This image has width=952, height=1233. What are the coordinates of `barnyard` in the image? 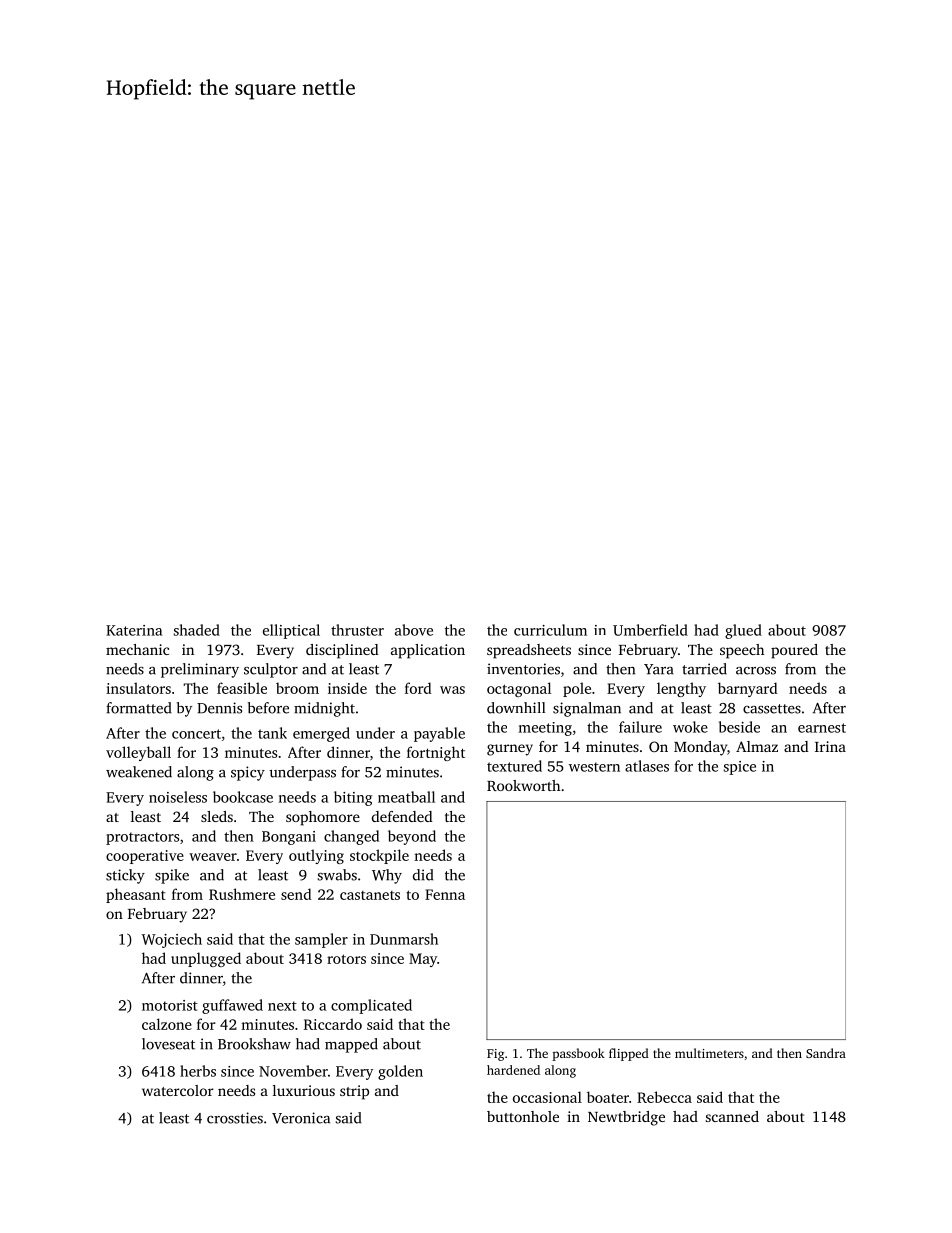 It's located at (747, 689).
